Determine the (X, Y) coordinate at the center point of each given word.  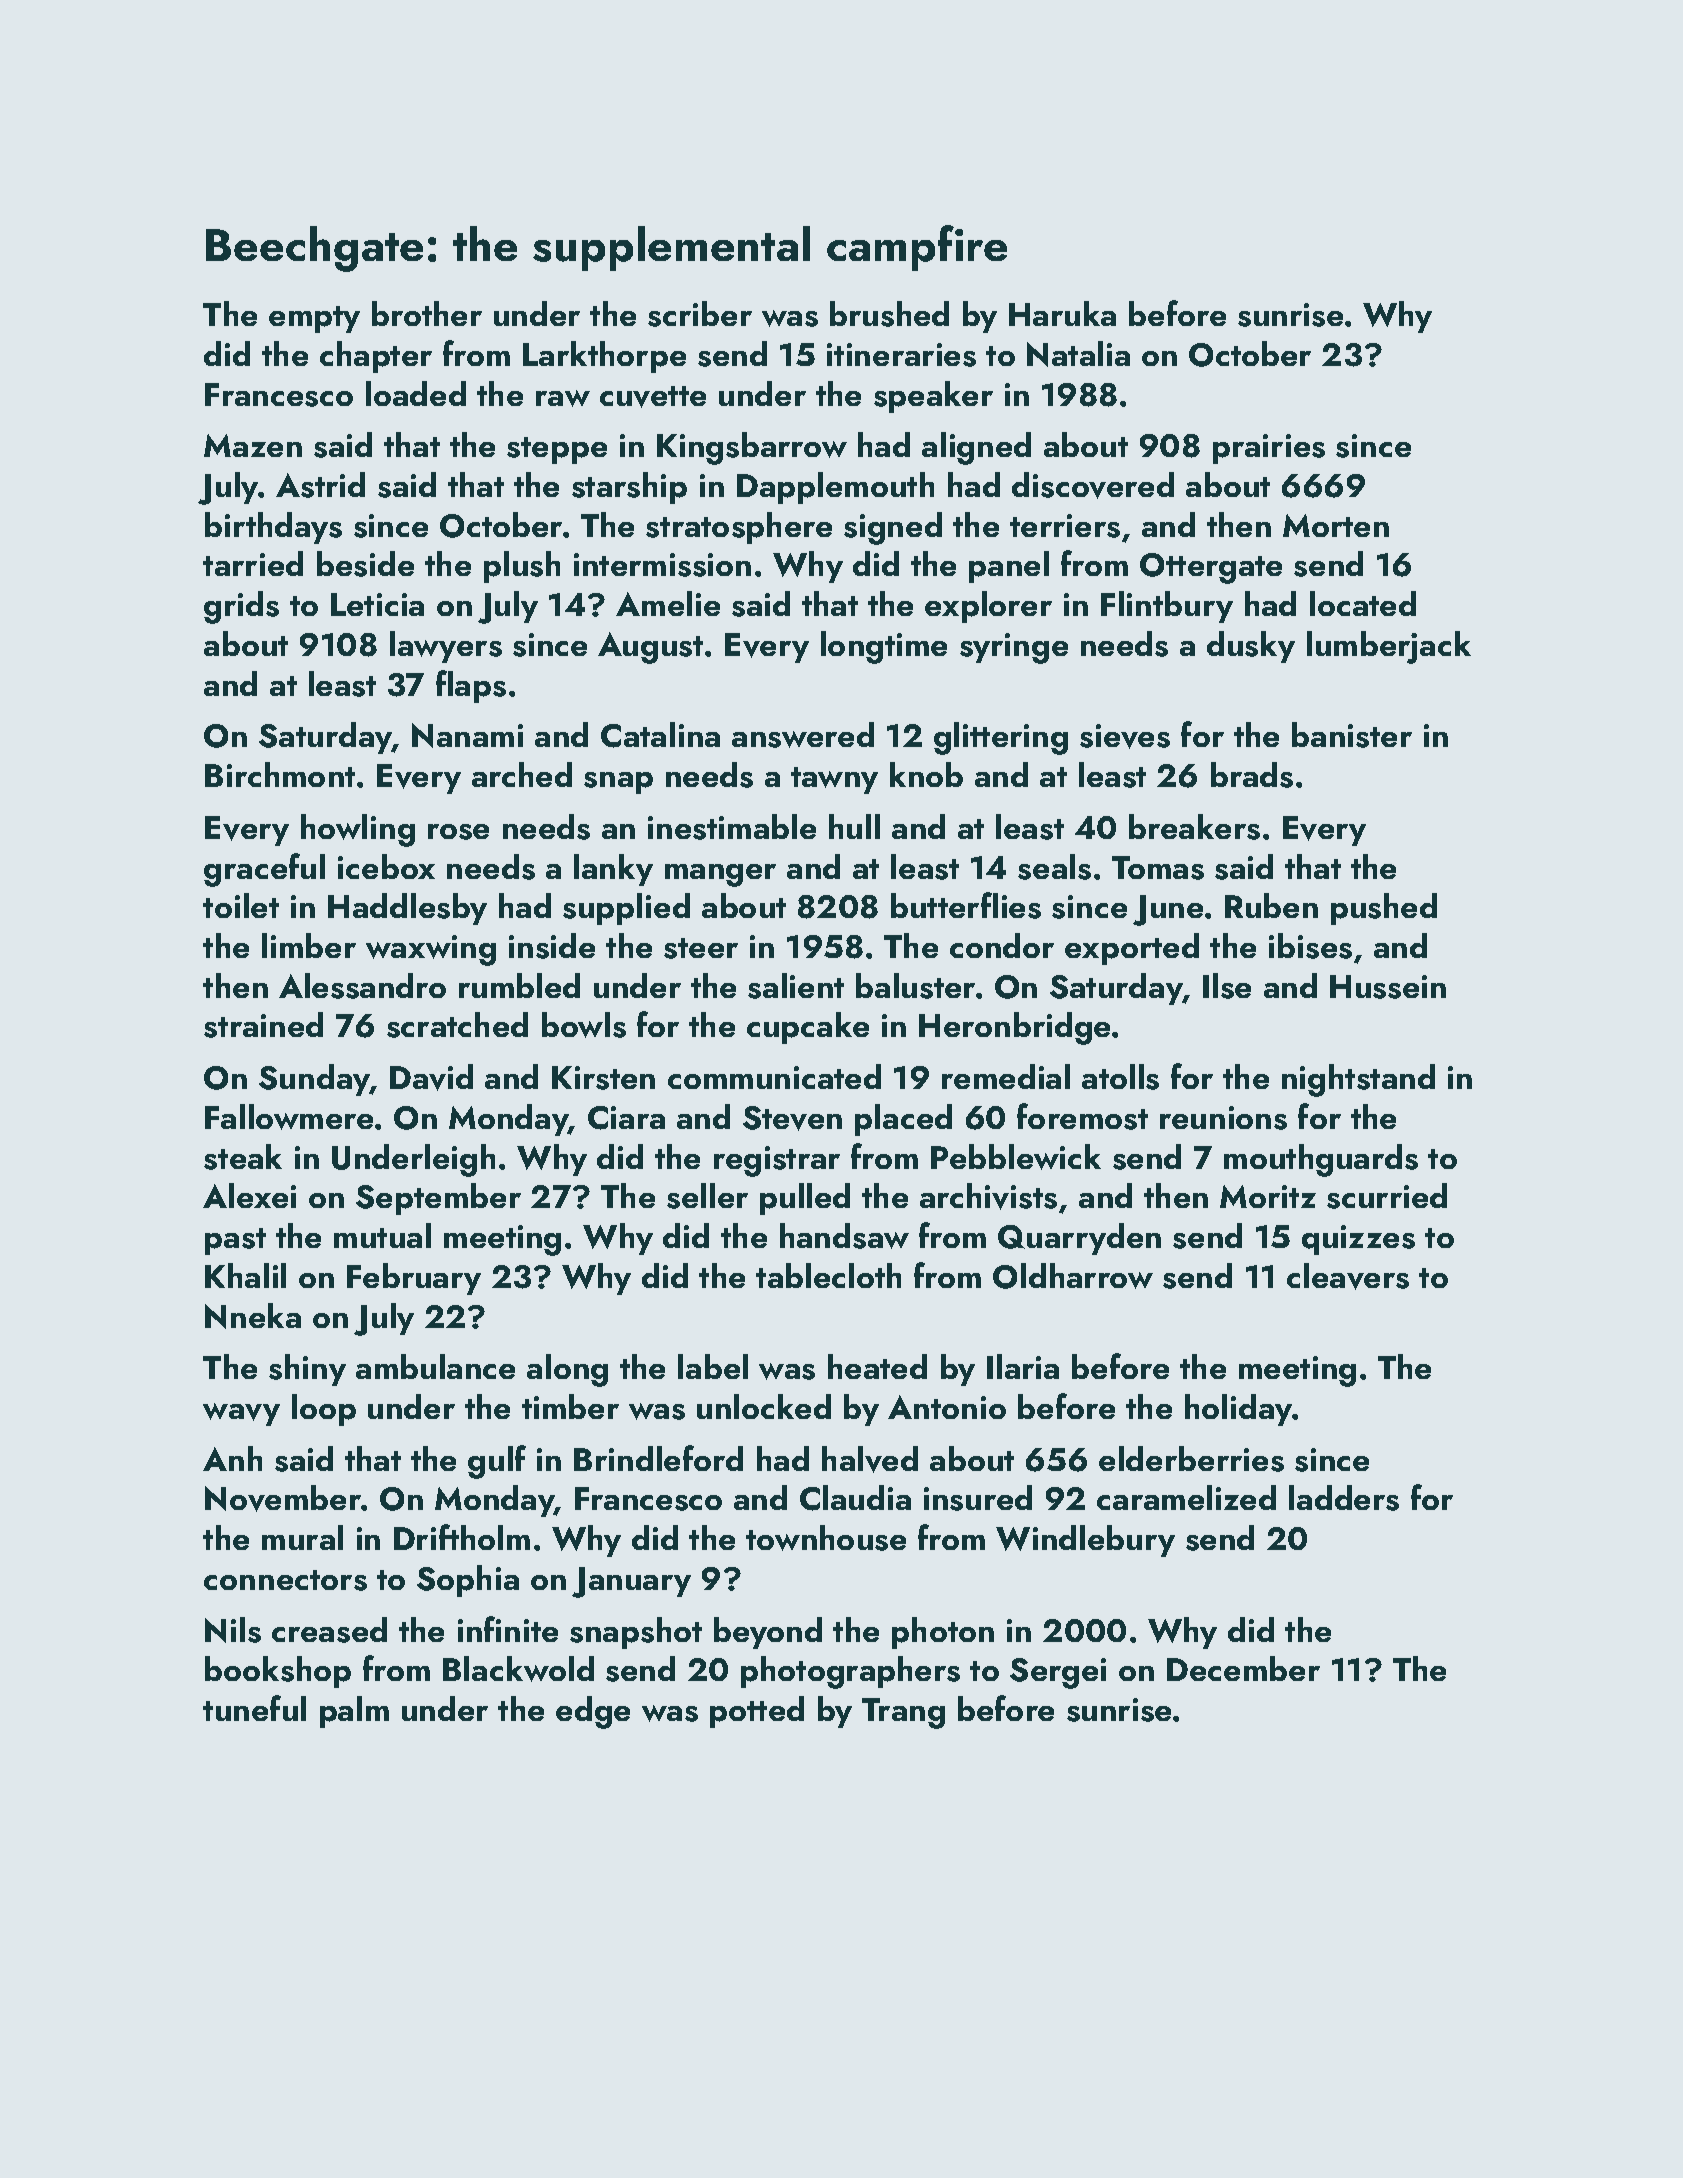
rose (458, 832)
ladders (1344, 1498)
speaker (933, 397)
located (1363, 603)
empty (314, 319)
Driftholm (462, 1537)
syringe (1014, 648)
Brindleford (658, 1458)
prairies (1269, 449)
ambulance (435, 1366)
